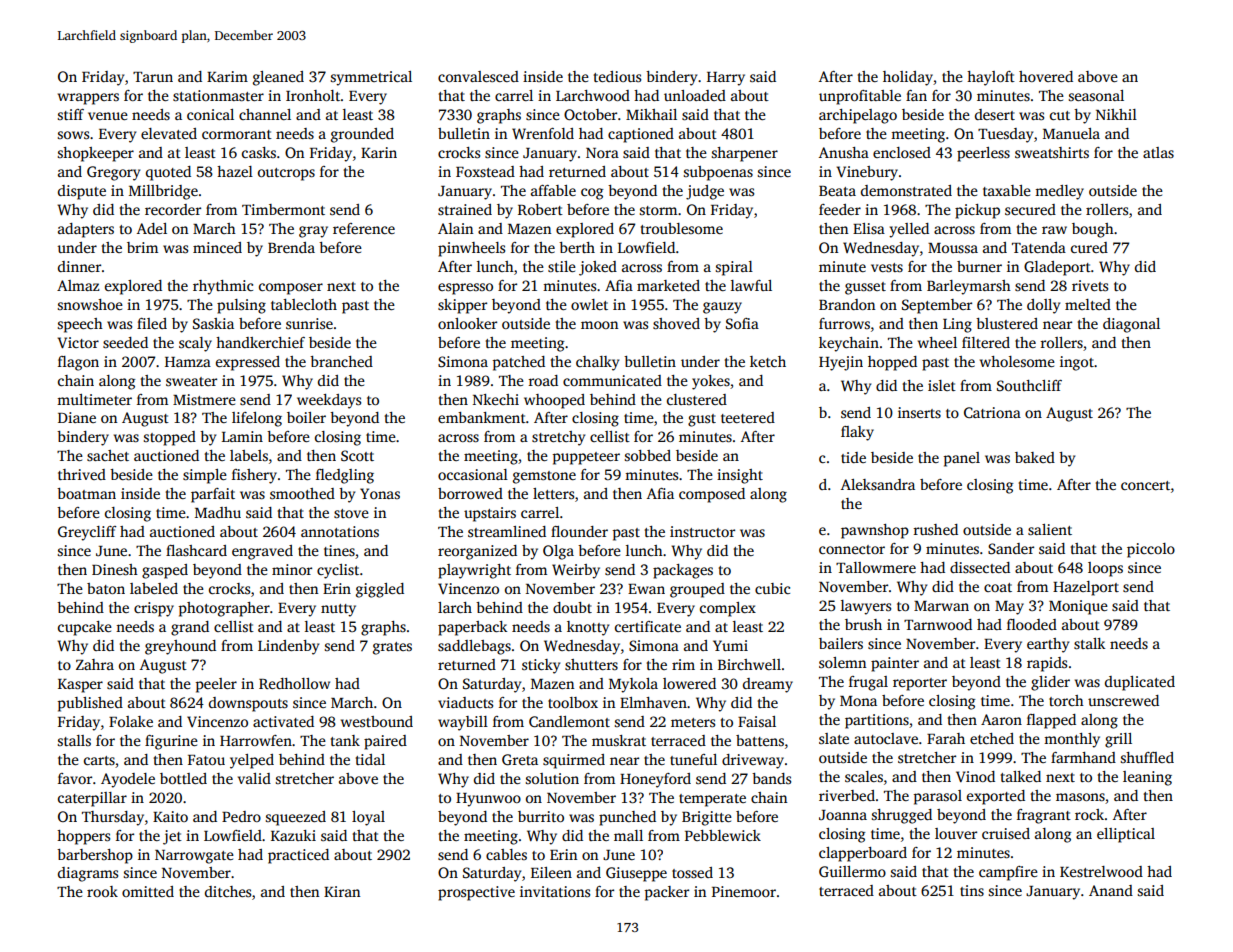  Describe the element at coordinates (712, 495) in the screenshot. I see `composed` at that location.
